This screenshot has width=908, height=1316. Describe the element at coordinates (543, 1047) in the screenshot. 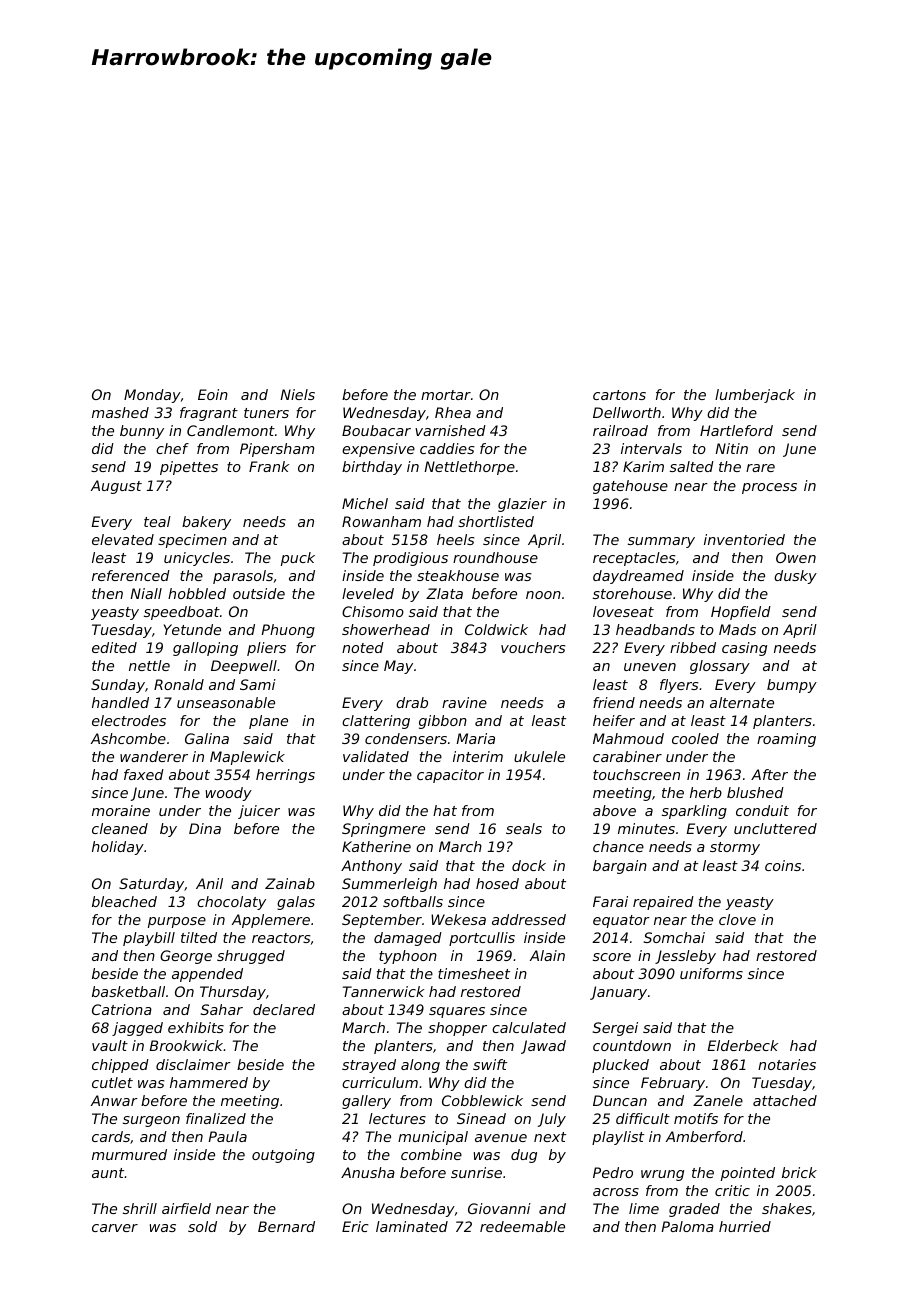

I see `Jawad` at that location.
